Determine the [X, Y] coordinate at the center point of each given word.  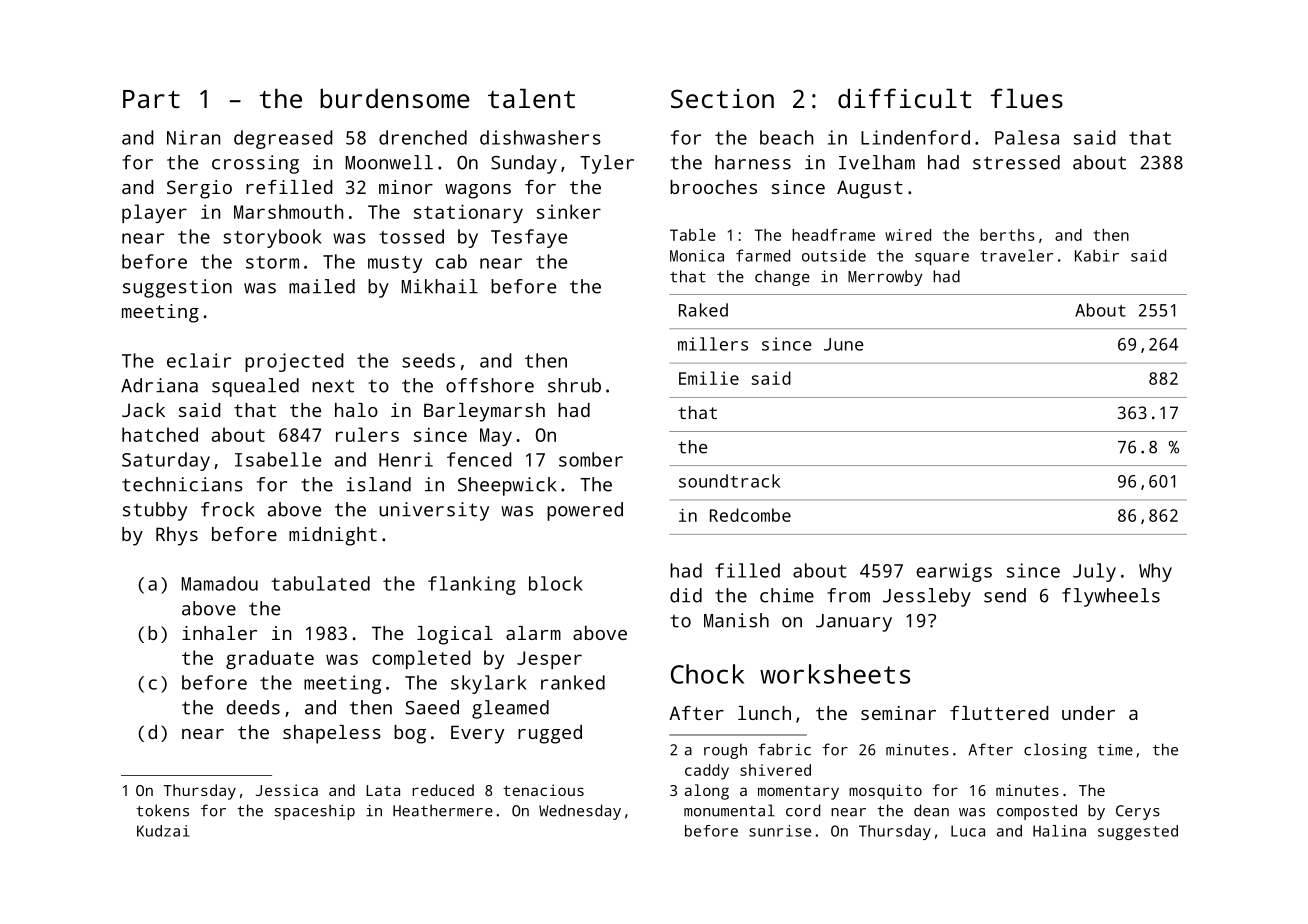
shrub [574, 385]
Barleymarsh [484, 412]
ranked [573, 682]
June [844, 344]
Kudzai [163, 831]
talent [531, 98]
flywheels [1111, 597]
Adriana [159, 385]
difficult [904, 98]
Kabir [1097, 255]
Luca [968, 831]
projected [294, 362]
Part [151, 99]
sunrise [780, 831]
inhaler [219, 633]
